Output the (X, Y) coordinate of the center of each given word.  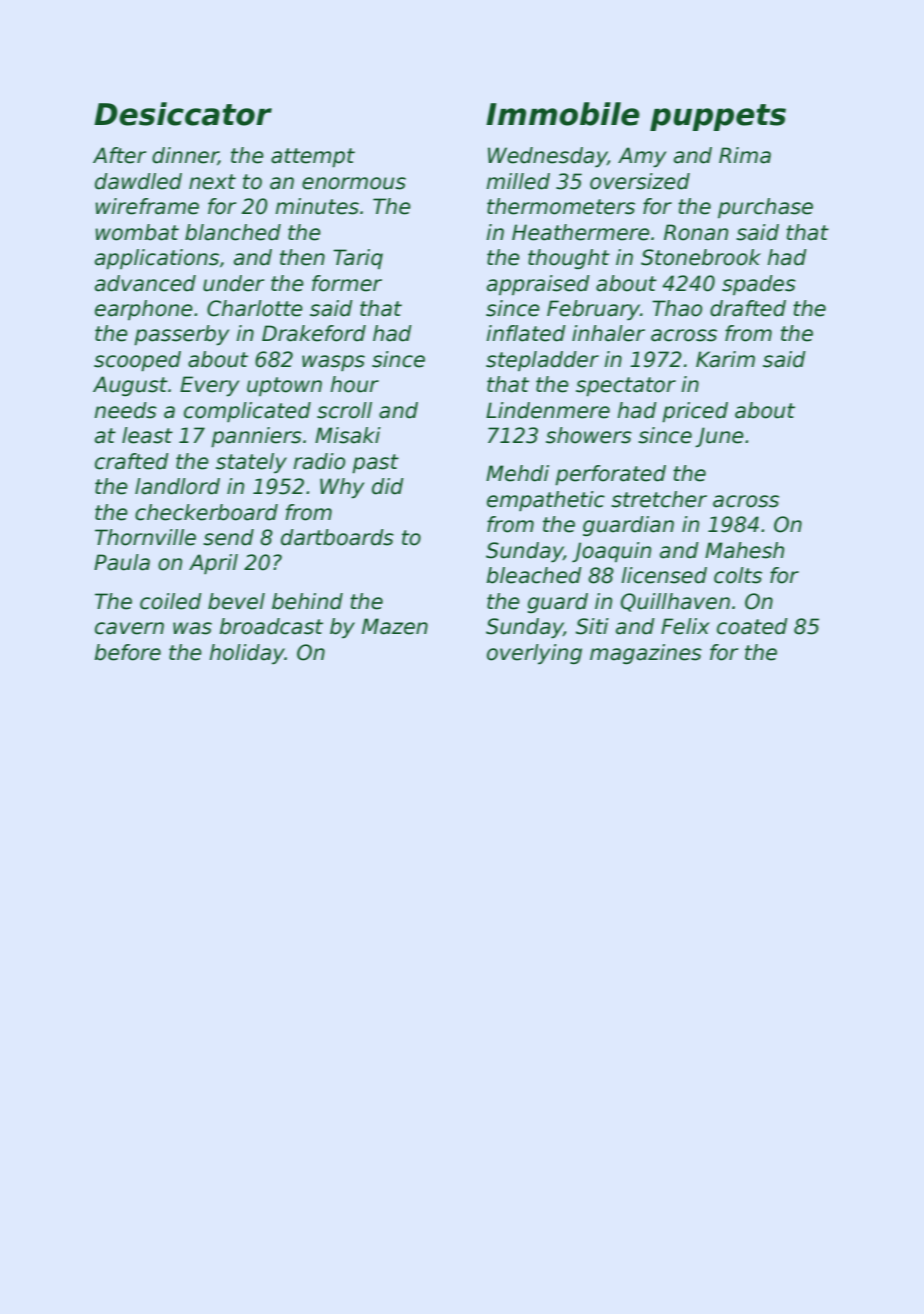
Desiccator (183, 114)
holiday (247, 654)
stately (251, 463)
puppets (718, 117)
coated (752, 626)
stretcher (659, 499)
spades (759, 285)
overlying (534, 654)
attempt (313, 158)
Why (342, 488)
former (347, 283)
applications (157, 259)
